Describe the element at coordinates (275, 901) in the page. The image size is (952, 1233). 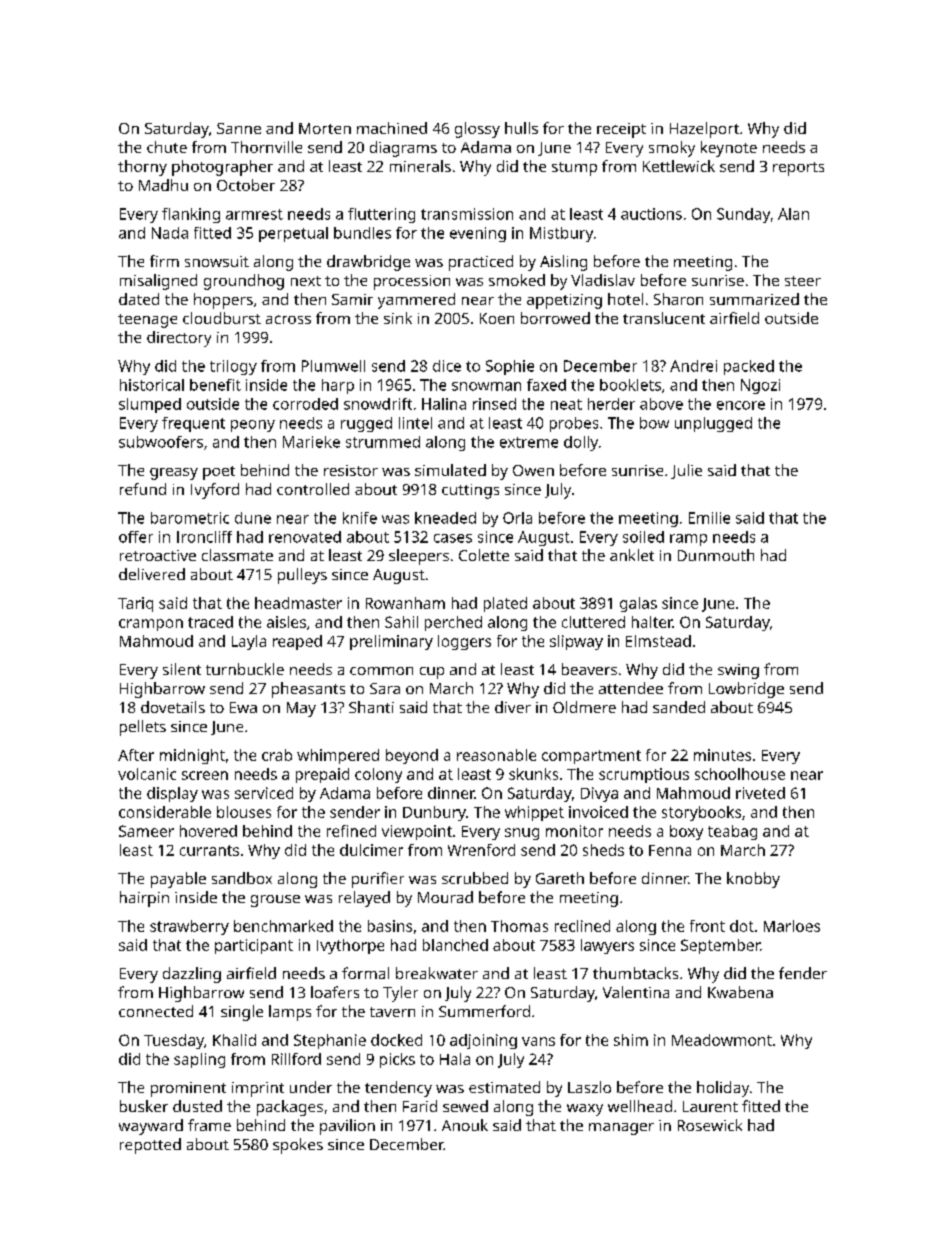
I see `grouse` at that location.
